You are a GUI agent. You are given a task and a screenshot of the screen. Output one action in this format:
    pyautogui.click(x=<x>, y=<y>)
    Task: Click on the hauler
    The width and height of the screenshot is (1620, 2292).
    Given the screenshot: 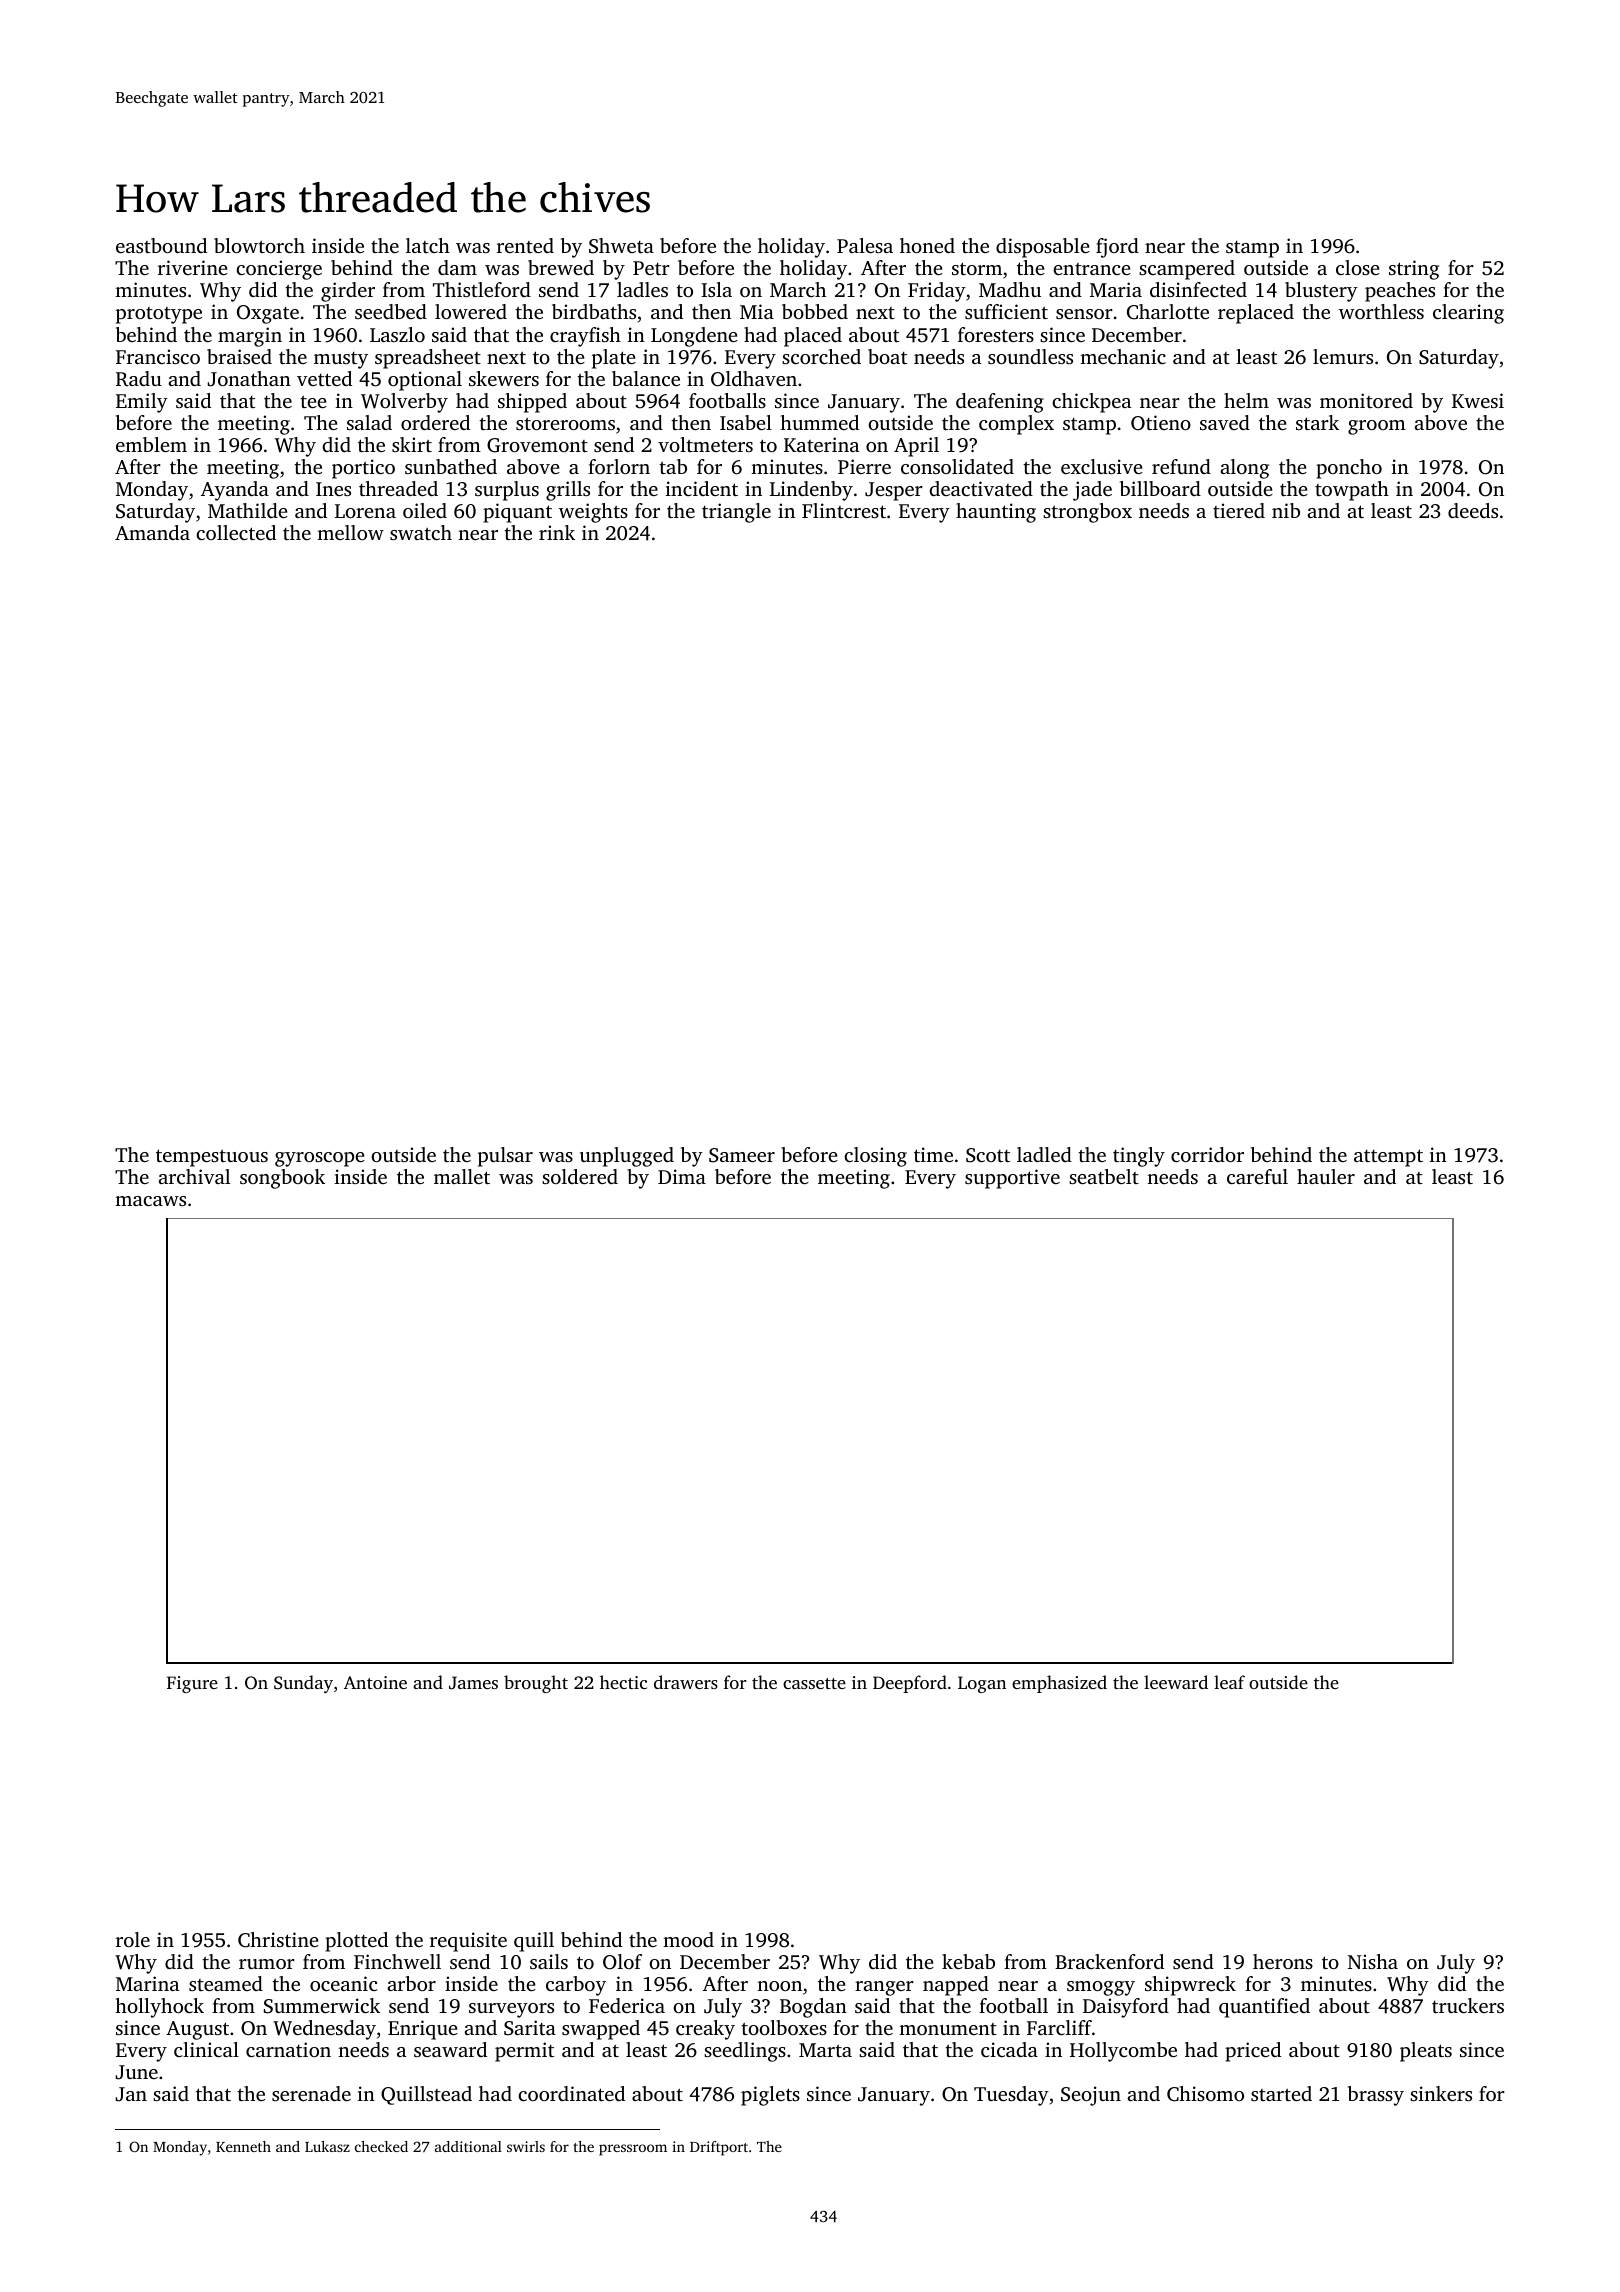 What is the action you would take?
    pyautogui.click(x=1326, y=1176)
